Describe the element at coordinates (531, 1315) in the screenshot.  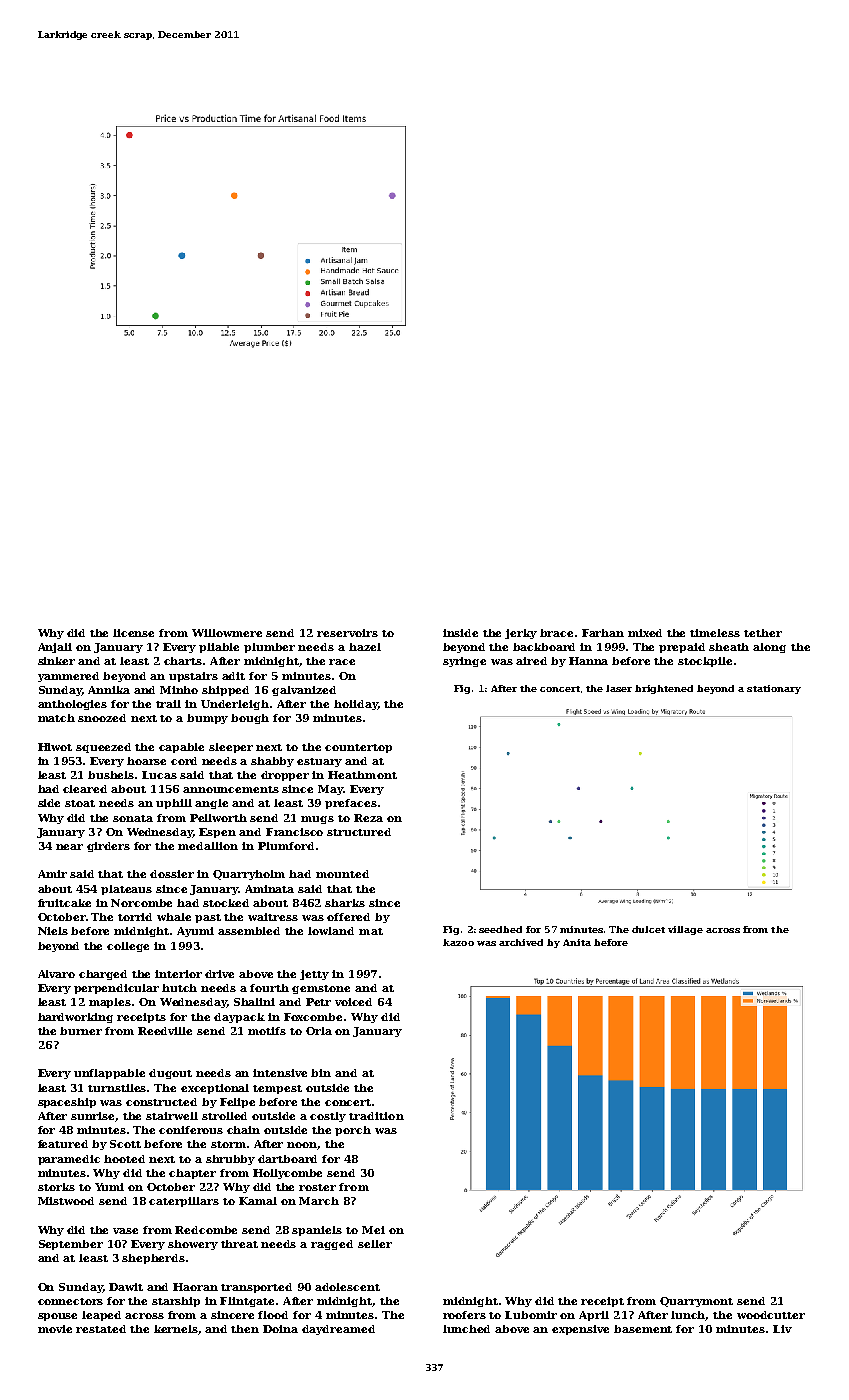
I see `Lubomir` at that location.
